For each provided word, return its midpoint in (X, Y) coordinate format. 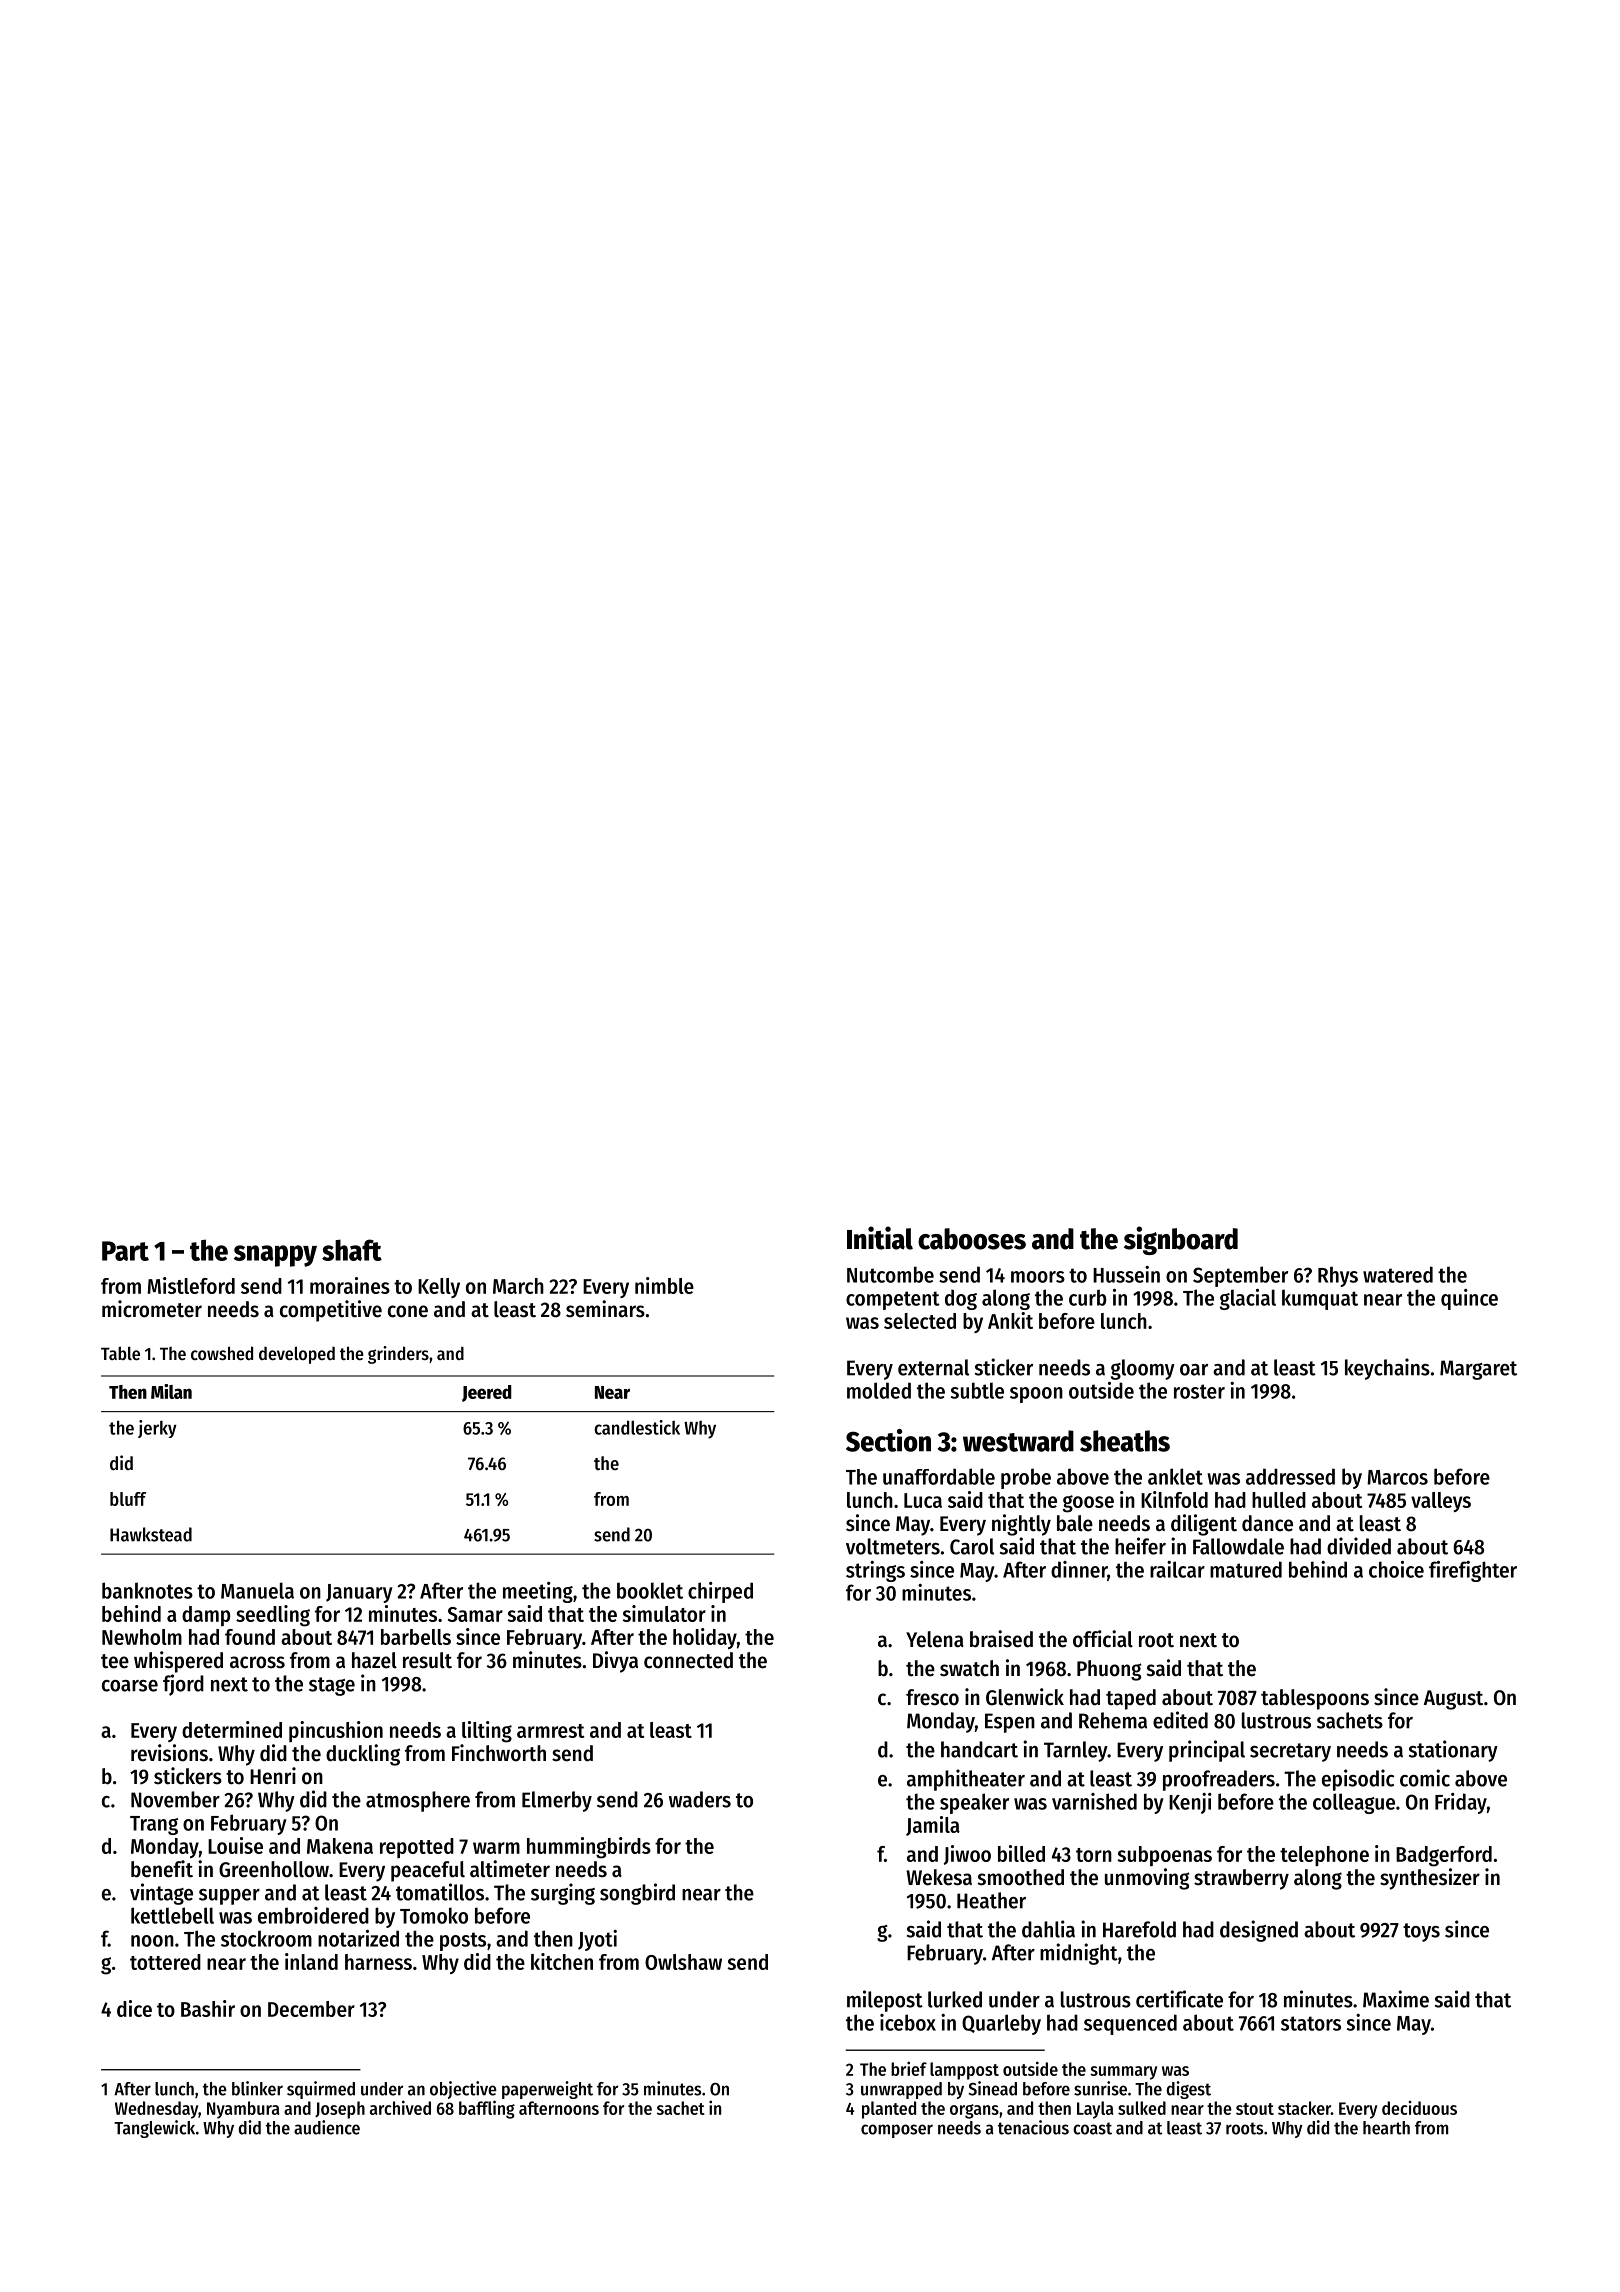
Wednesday (156, 2110)
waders (700, 1799)
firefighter (1473, 1571)
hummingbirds (589, 1848)
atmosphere (418, 1801)
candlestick (637, 1427)
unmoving (1147, 1879)
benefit (162, 1869)
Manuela (257, 1590)
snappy (275, 1256)
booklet (650, 1590)
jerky (157, 1429)
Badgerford (1444, 1856)
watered (1398, 1274)
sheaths (1125, 1441)
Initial (880, 1238)
